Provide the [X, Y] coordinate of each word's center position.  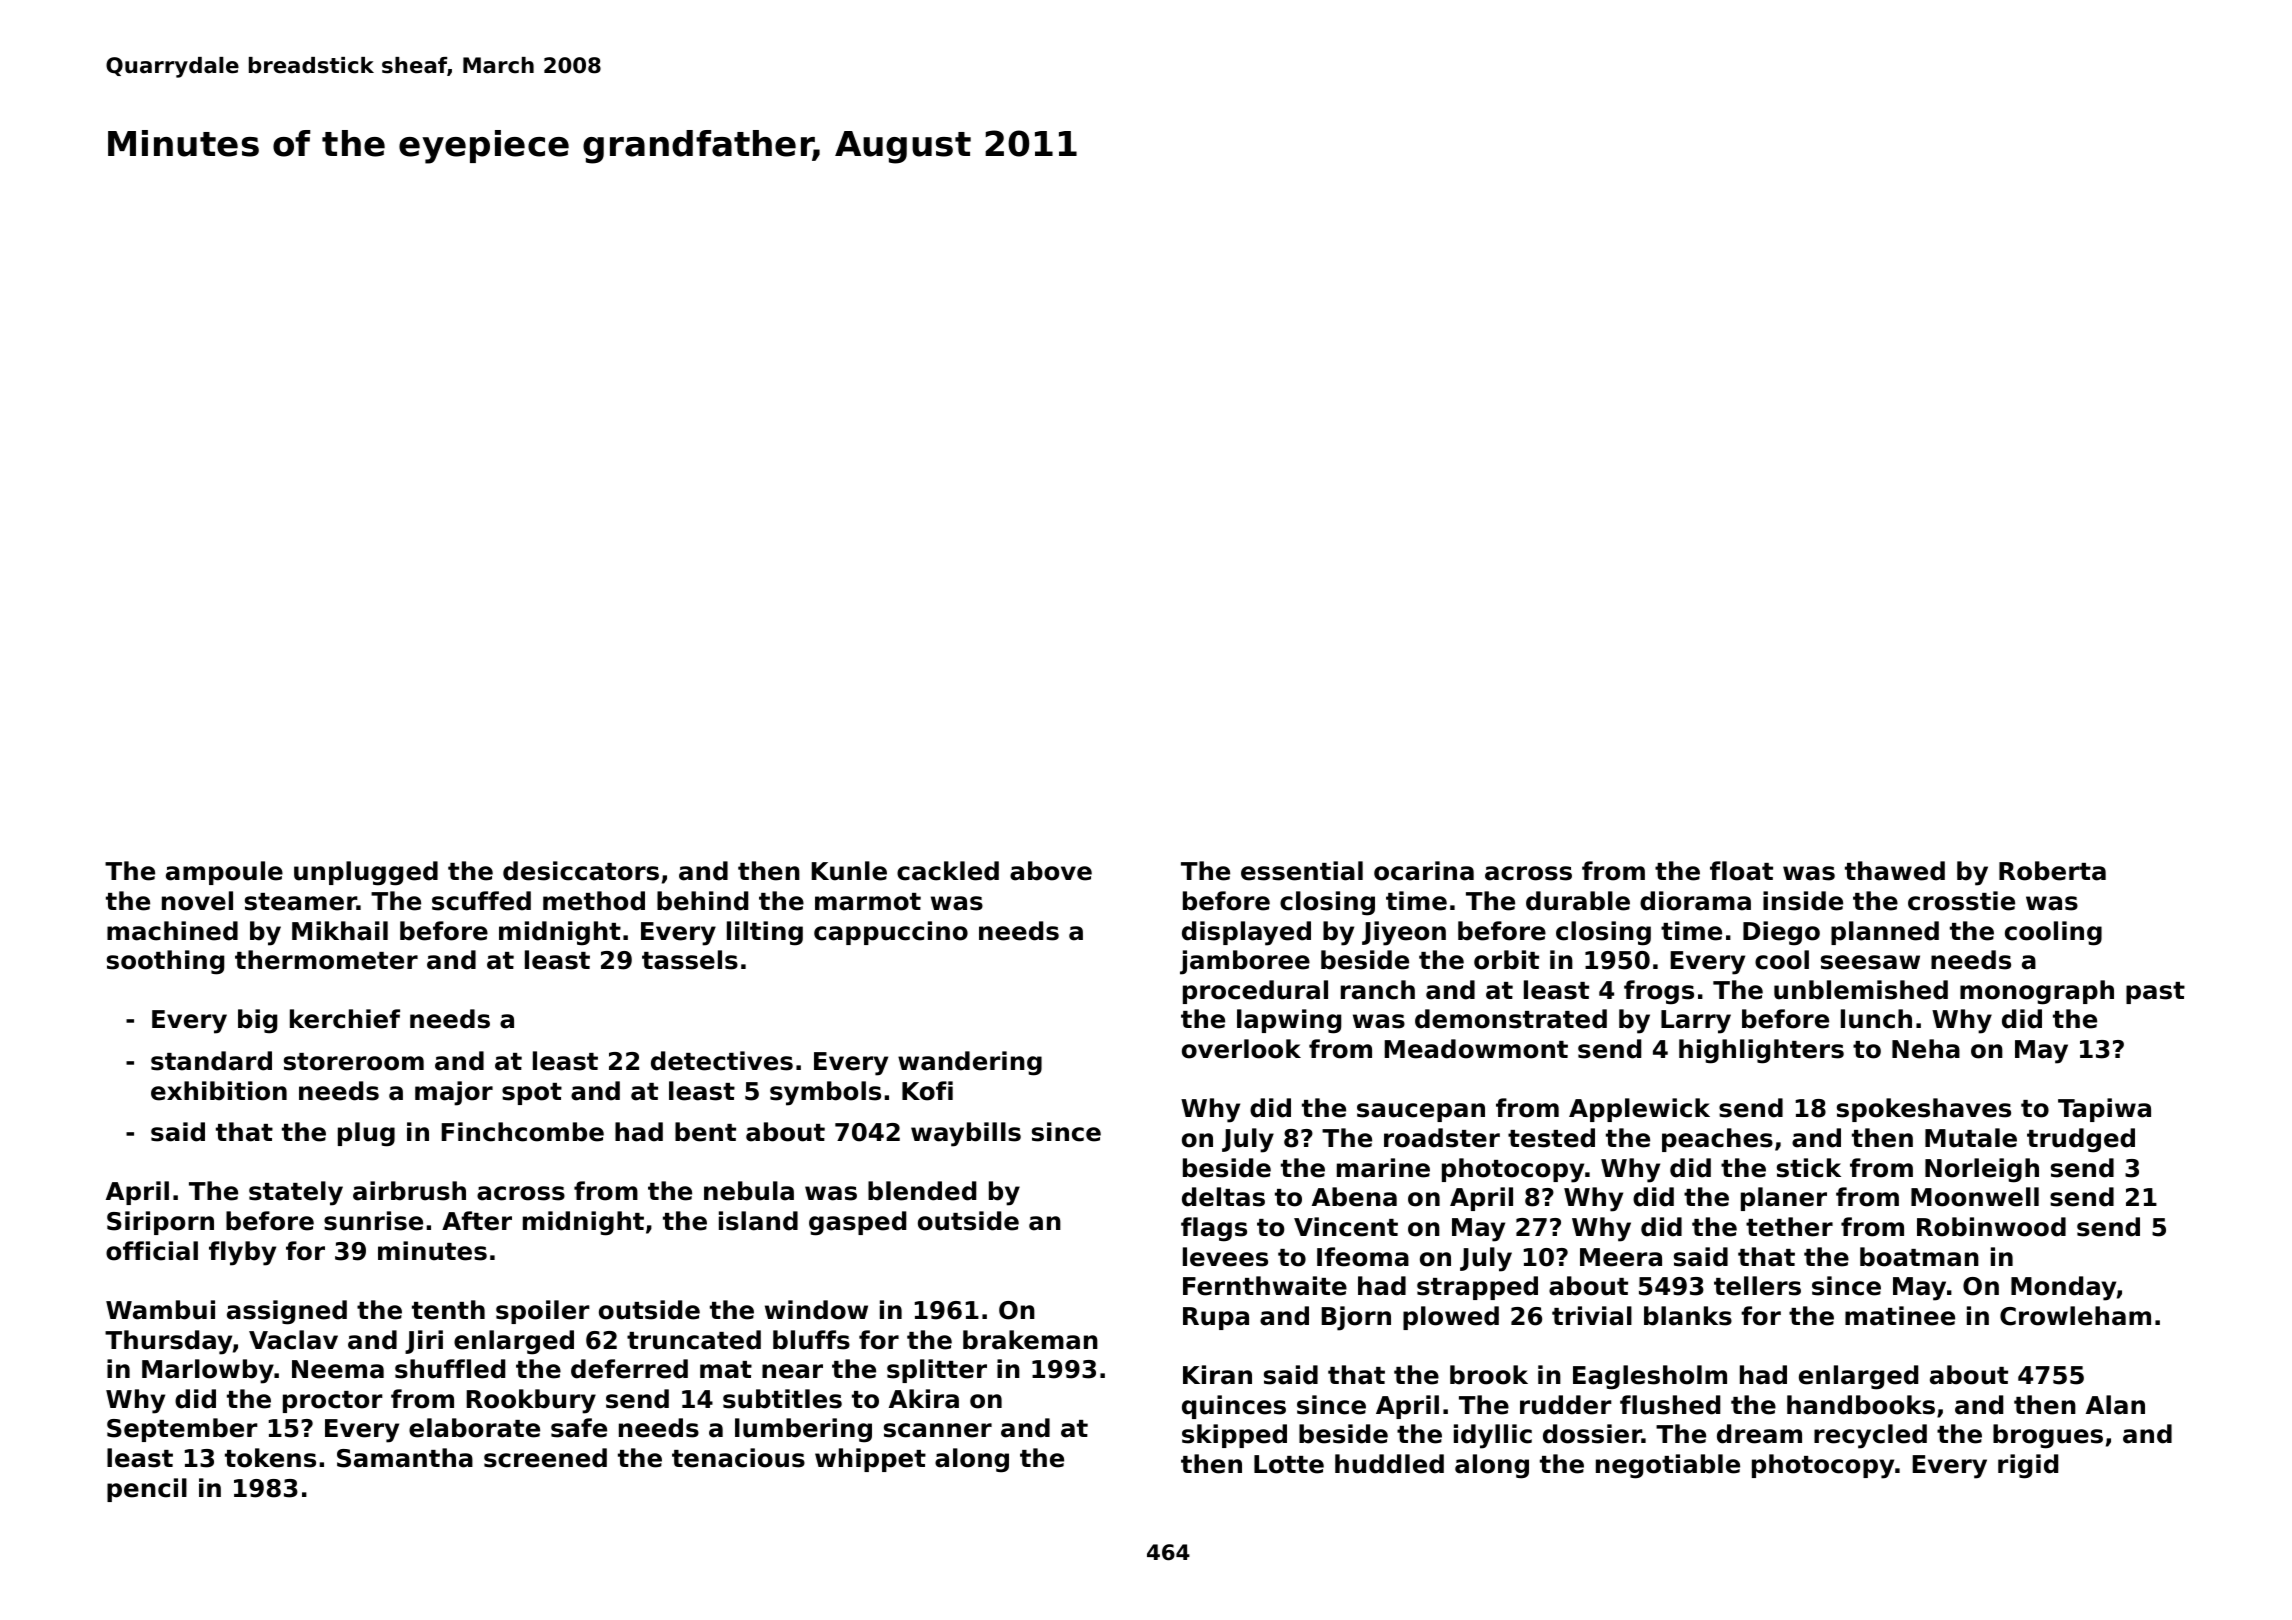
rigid [2028, 1466]
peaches [1717, 1140]
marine [1383, 1168]
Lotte [1289, 1464]
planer [1784, 1199]
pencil [147, 1490]
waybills [966, 1134]
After [477, 1221]
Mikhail [340, 931]
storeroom [354, 1062]
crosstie [1961, 901]
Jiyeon [1404, 933]
